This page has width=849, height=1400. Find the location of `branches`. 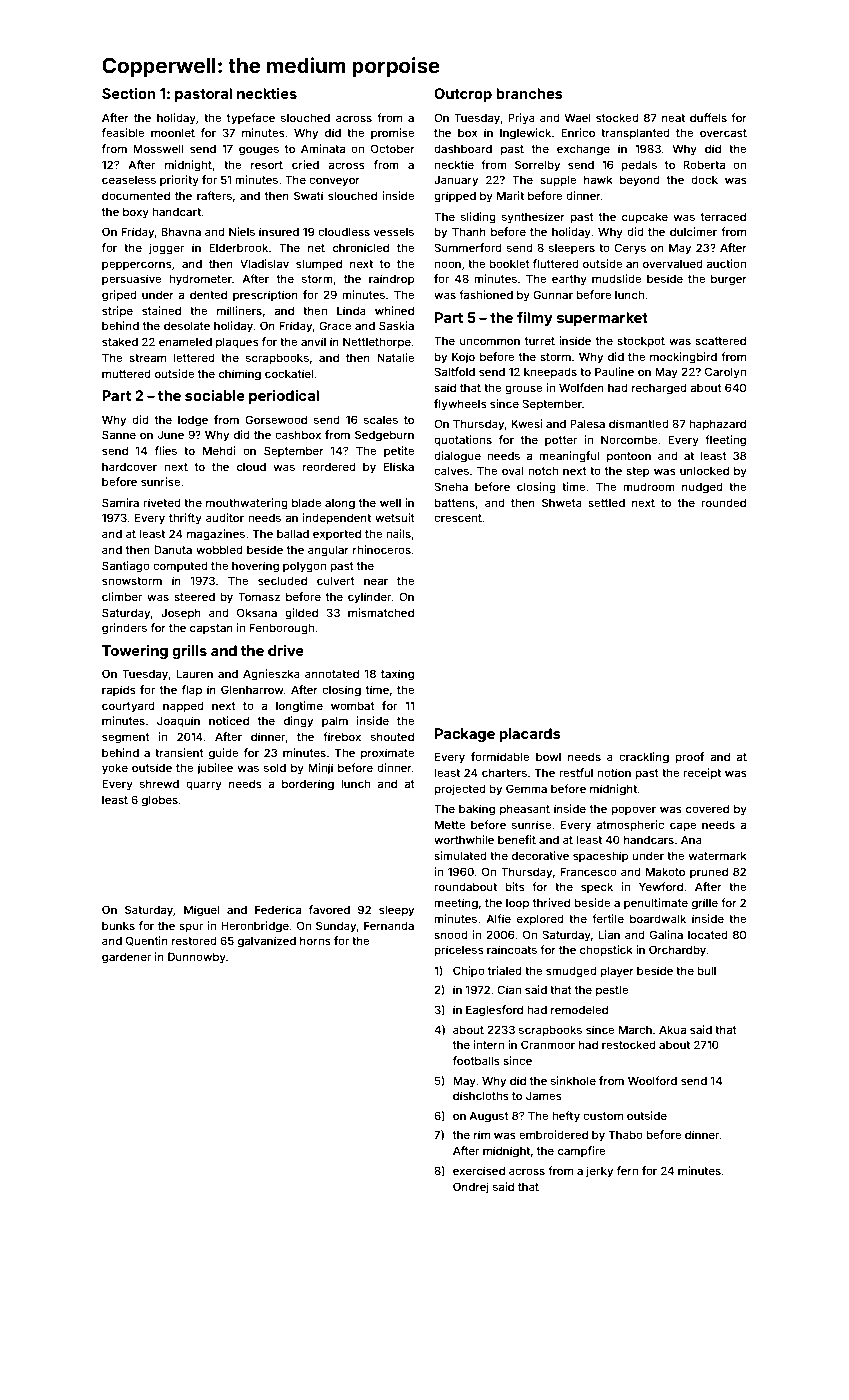

branches is located at coordinates (529, 93).
